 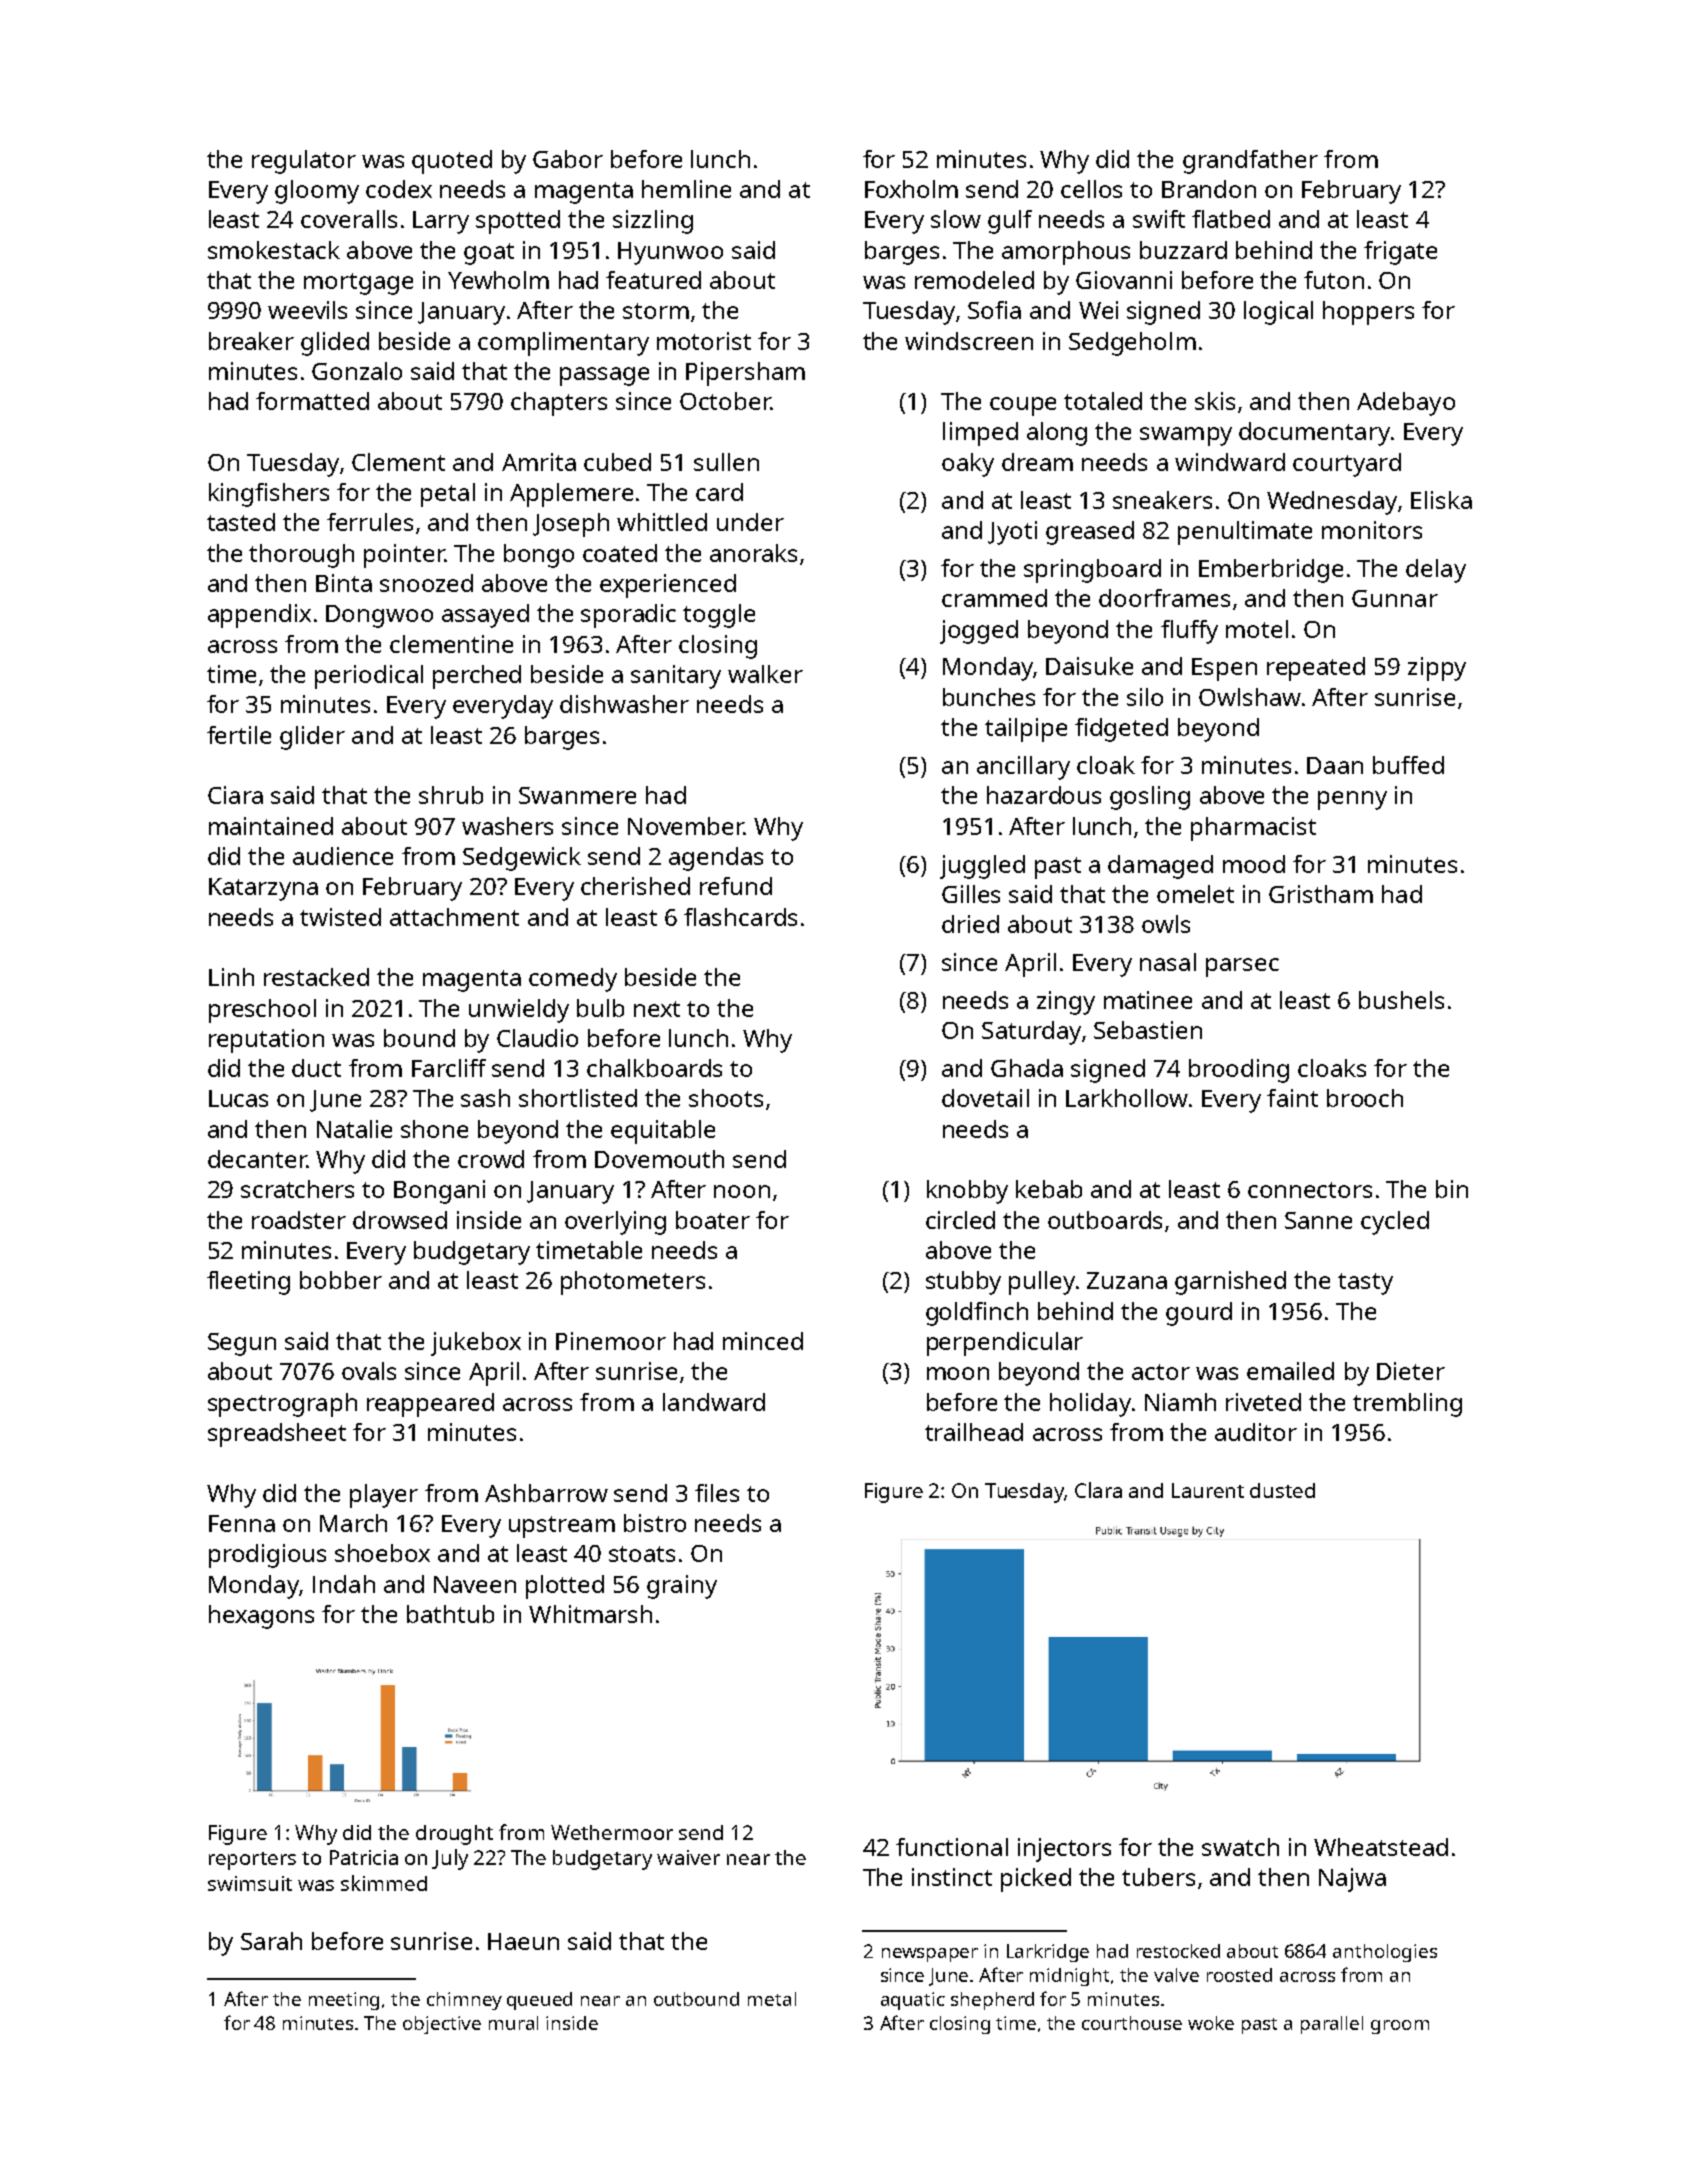 I want to click on emailed, so click(x=1290, y=1371).
